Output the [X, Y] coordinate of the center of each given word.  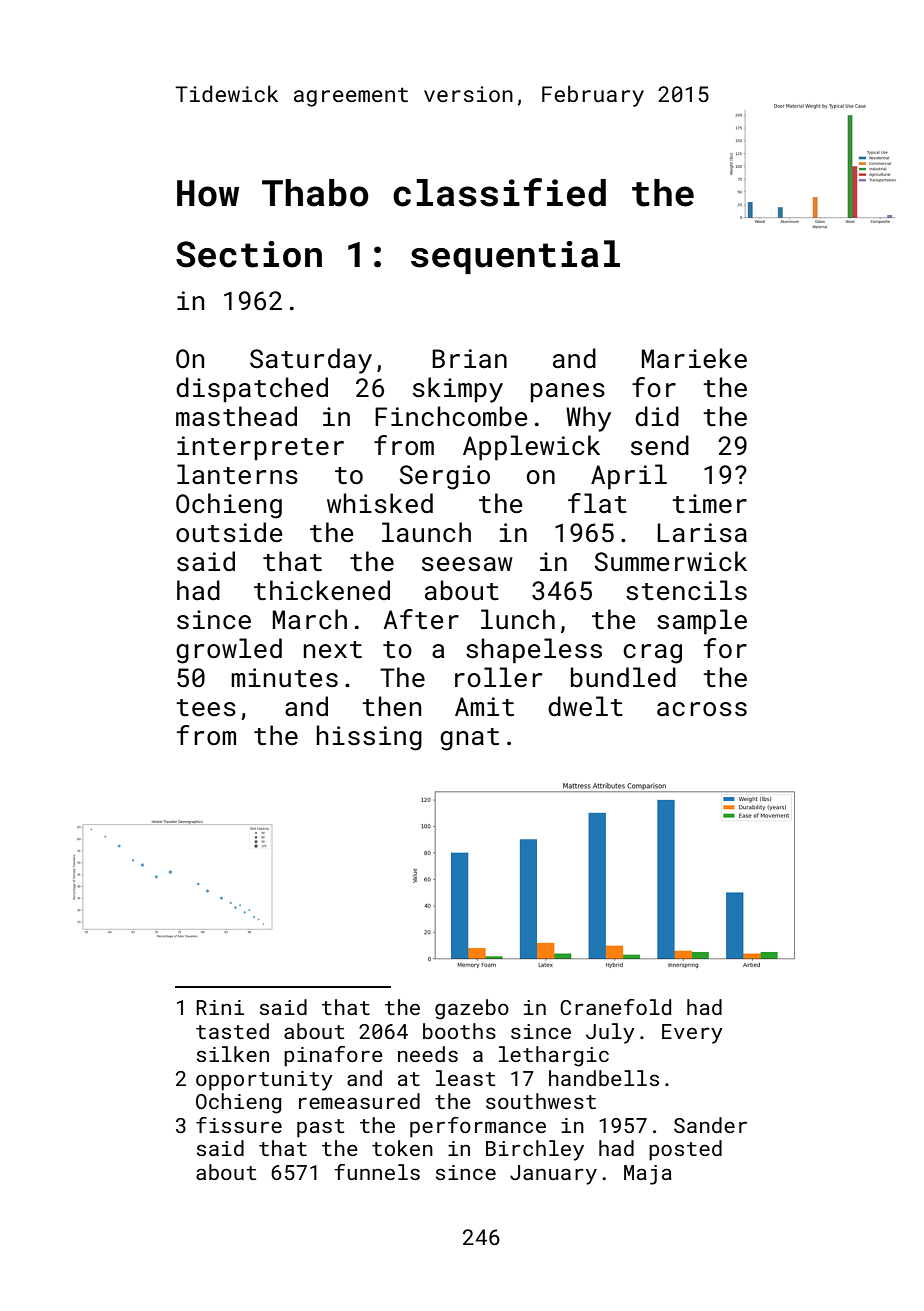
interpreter [260, 448]
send [660, 445]
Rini [220, 1007]
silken [233, 1054]
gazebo [472, 1009]
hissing [369, 738]
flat [597, 503]
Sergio [445, 477]
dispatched [252, 390]
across [702, 709]
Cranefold [615, 1007]
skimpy [458, 390]
